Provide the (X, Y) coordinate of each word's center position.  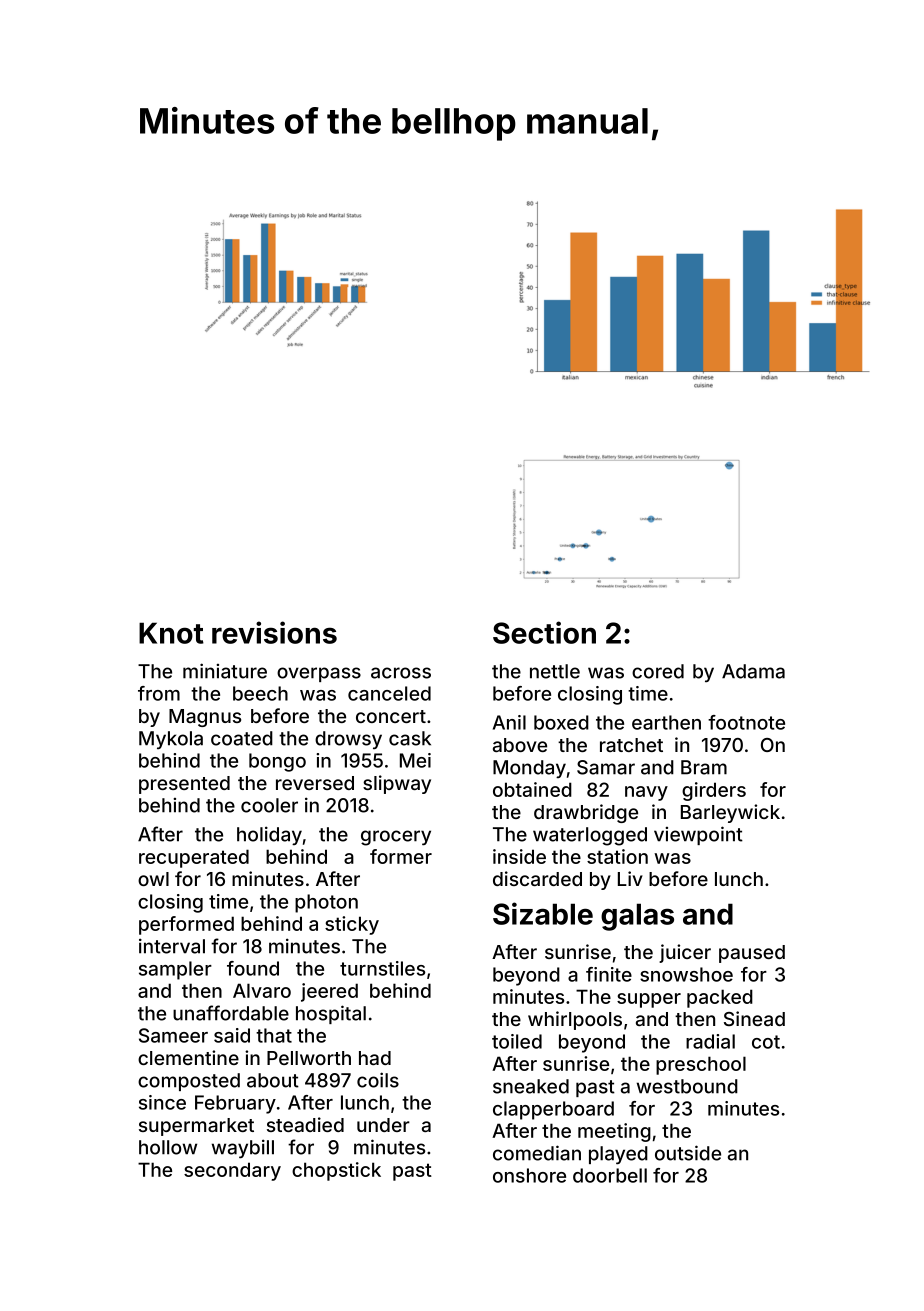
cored (658, 671)
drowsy (348, 740)
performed (186, 925)
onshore (529, 1175)
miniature (225, 671)
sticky (352, 925)
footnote (746, 722)
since (162, 1102)
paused (752, 954)
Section (544, 632)
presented (184, 785)
